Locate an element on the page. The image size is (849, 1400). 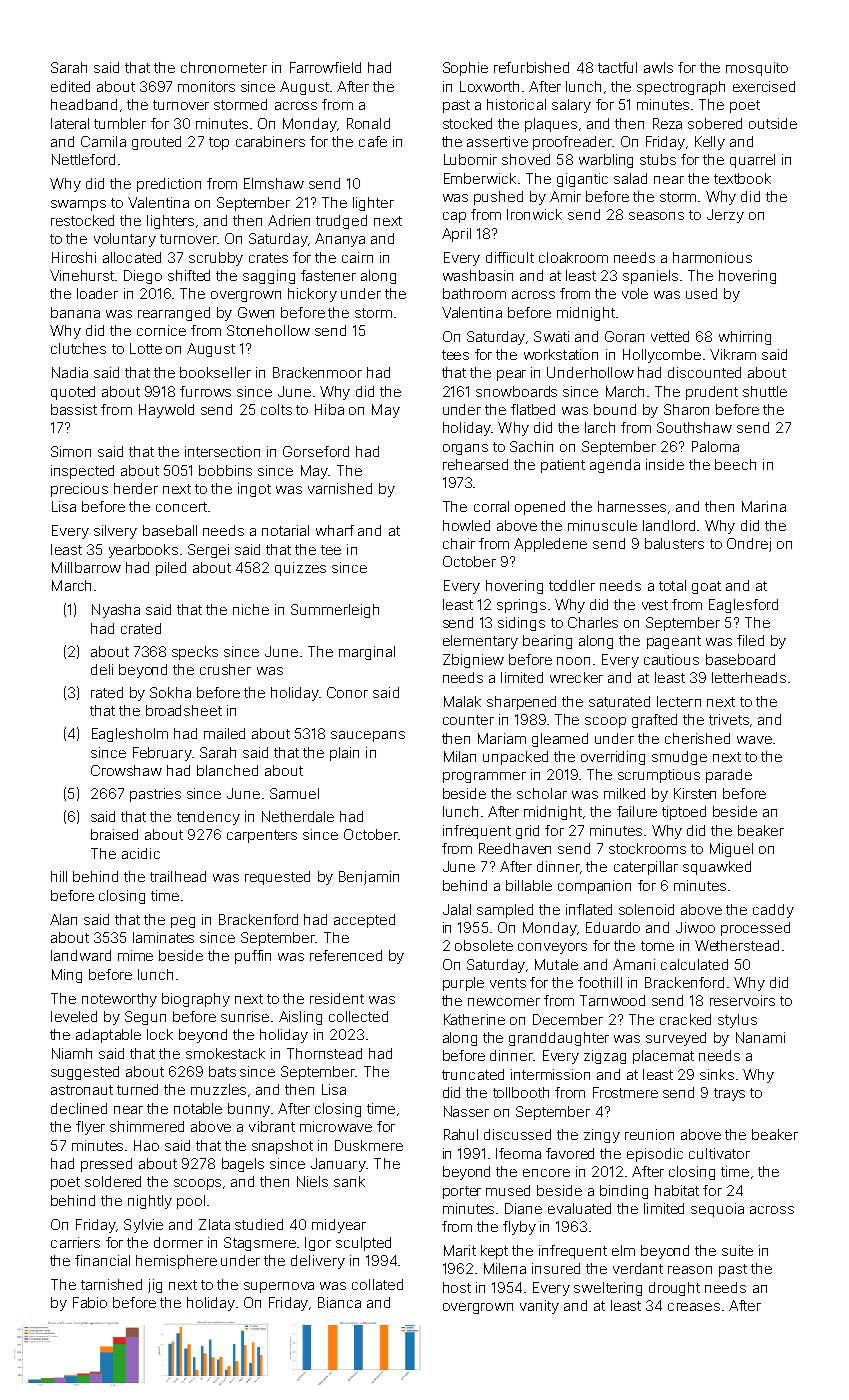
carriers is located at coordinates (75, 1242).
